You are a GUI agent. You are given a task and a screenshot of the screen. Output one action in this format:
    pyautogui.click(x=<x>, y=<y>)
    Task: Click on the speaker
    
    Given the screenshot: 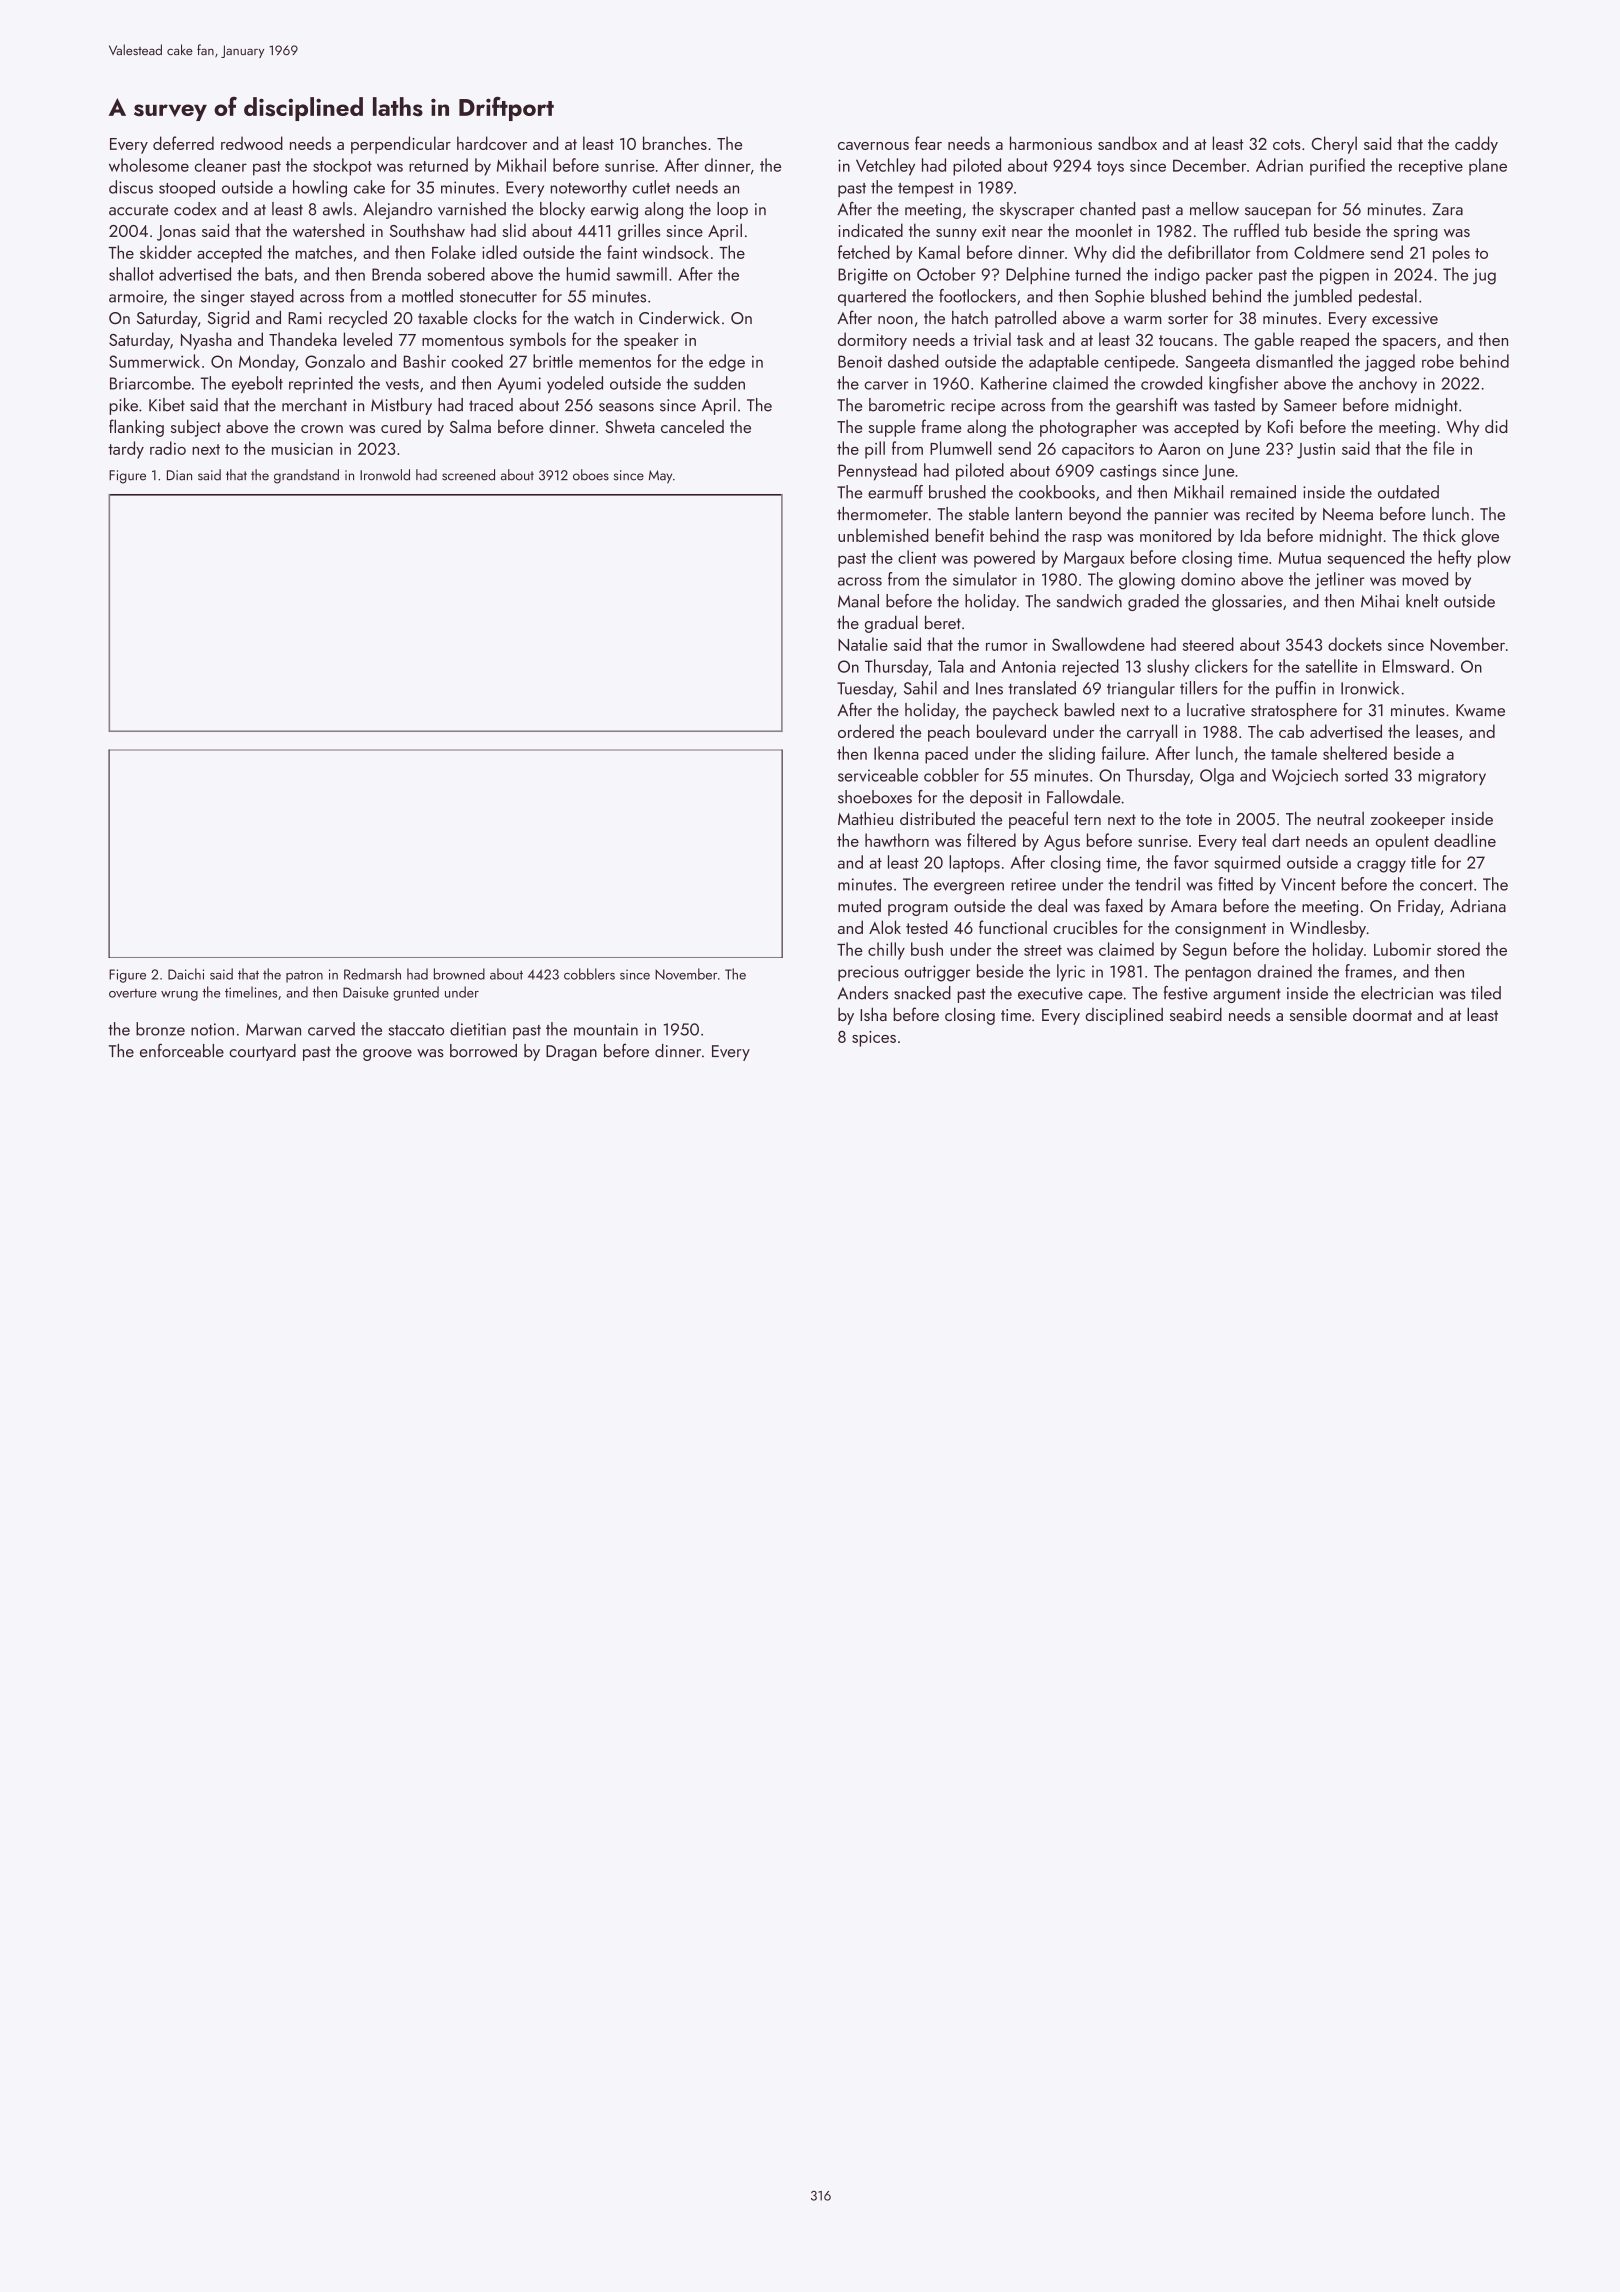 What is the action you would take?
    pyautogui.click(x=651, y=341)
